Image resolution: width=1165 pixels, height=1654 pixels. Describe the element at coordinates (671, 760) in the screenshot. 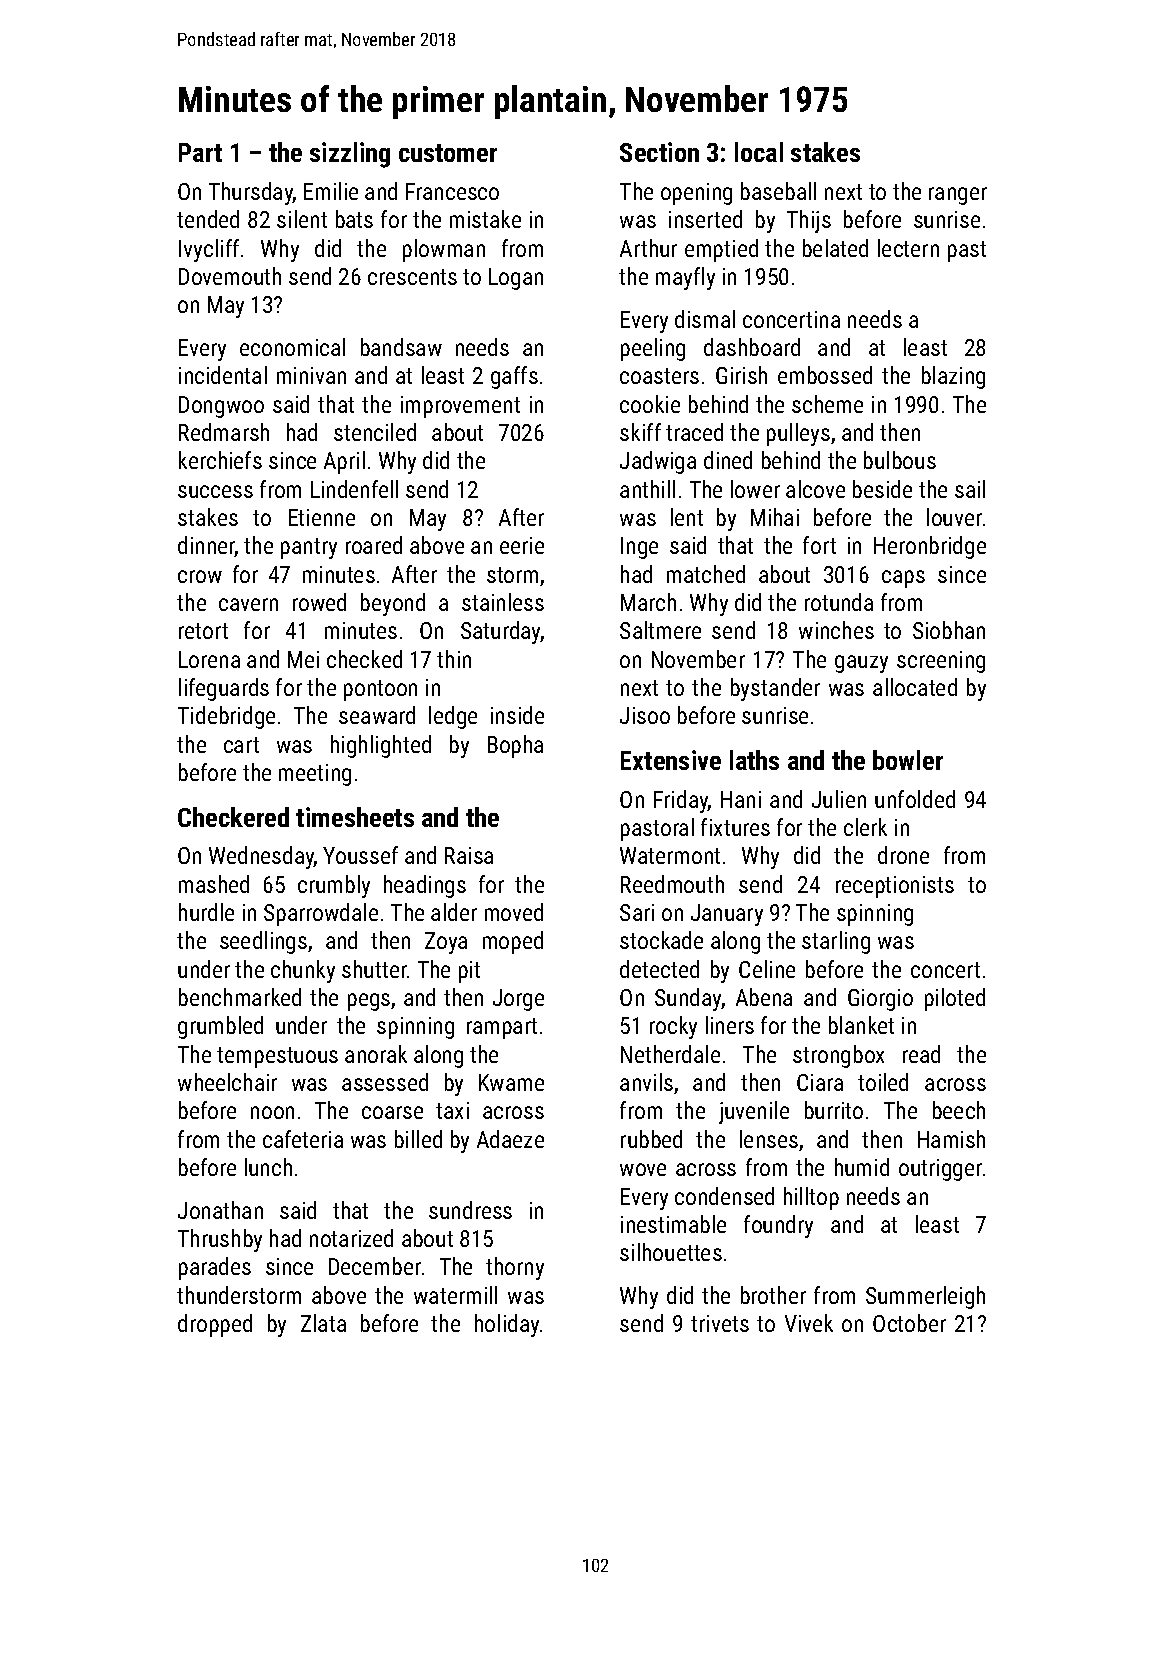

I see `Extensive` at that location.
